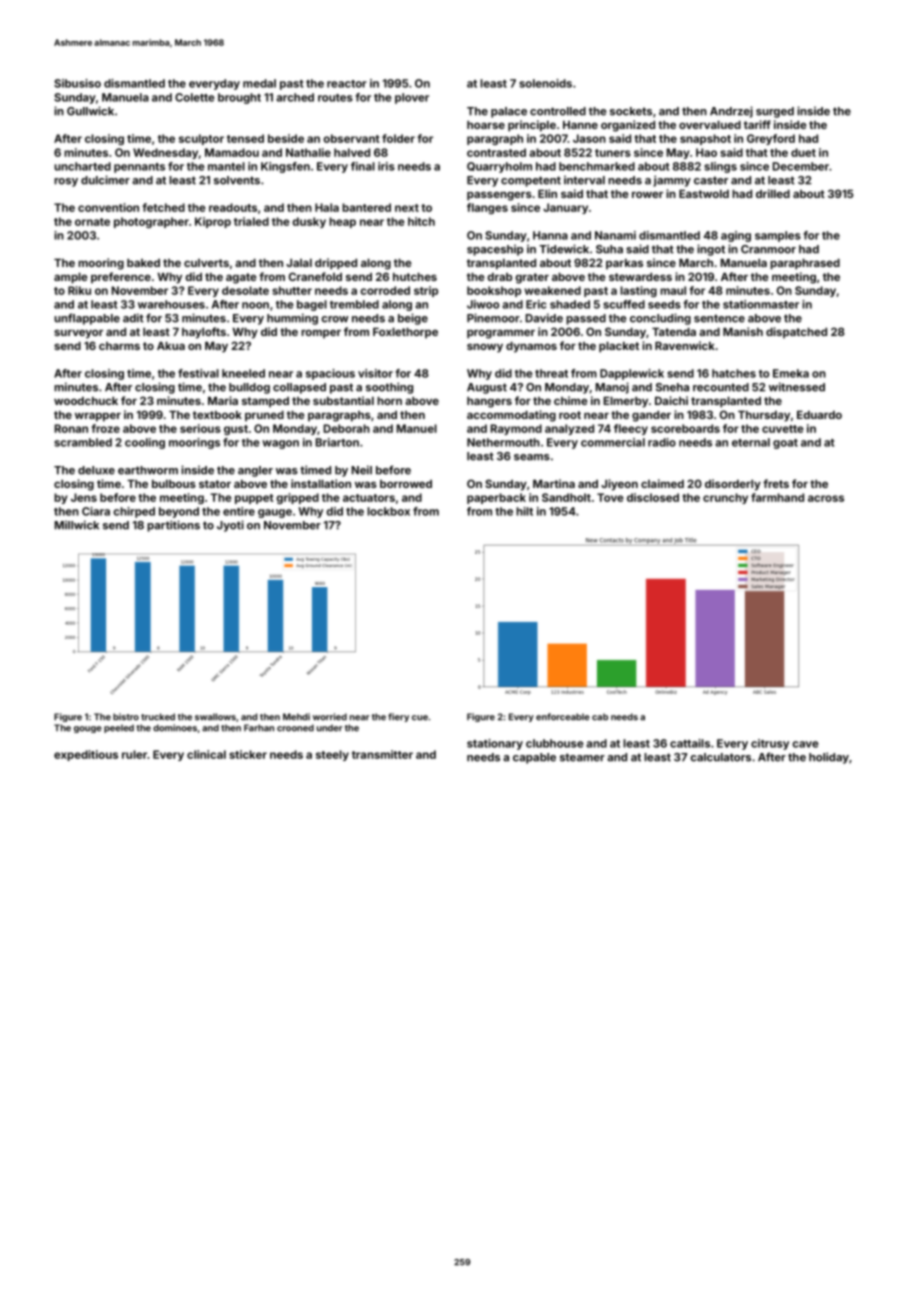  I want to click on surged, so click(775, 112).
